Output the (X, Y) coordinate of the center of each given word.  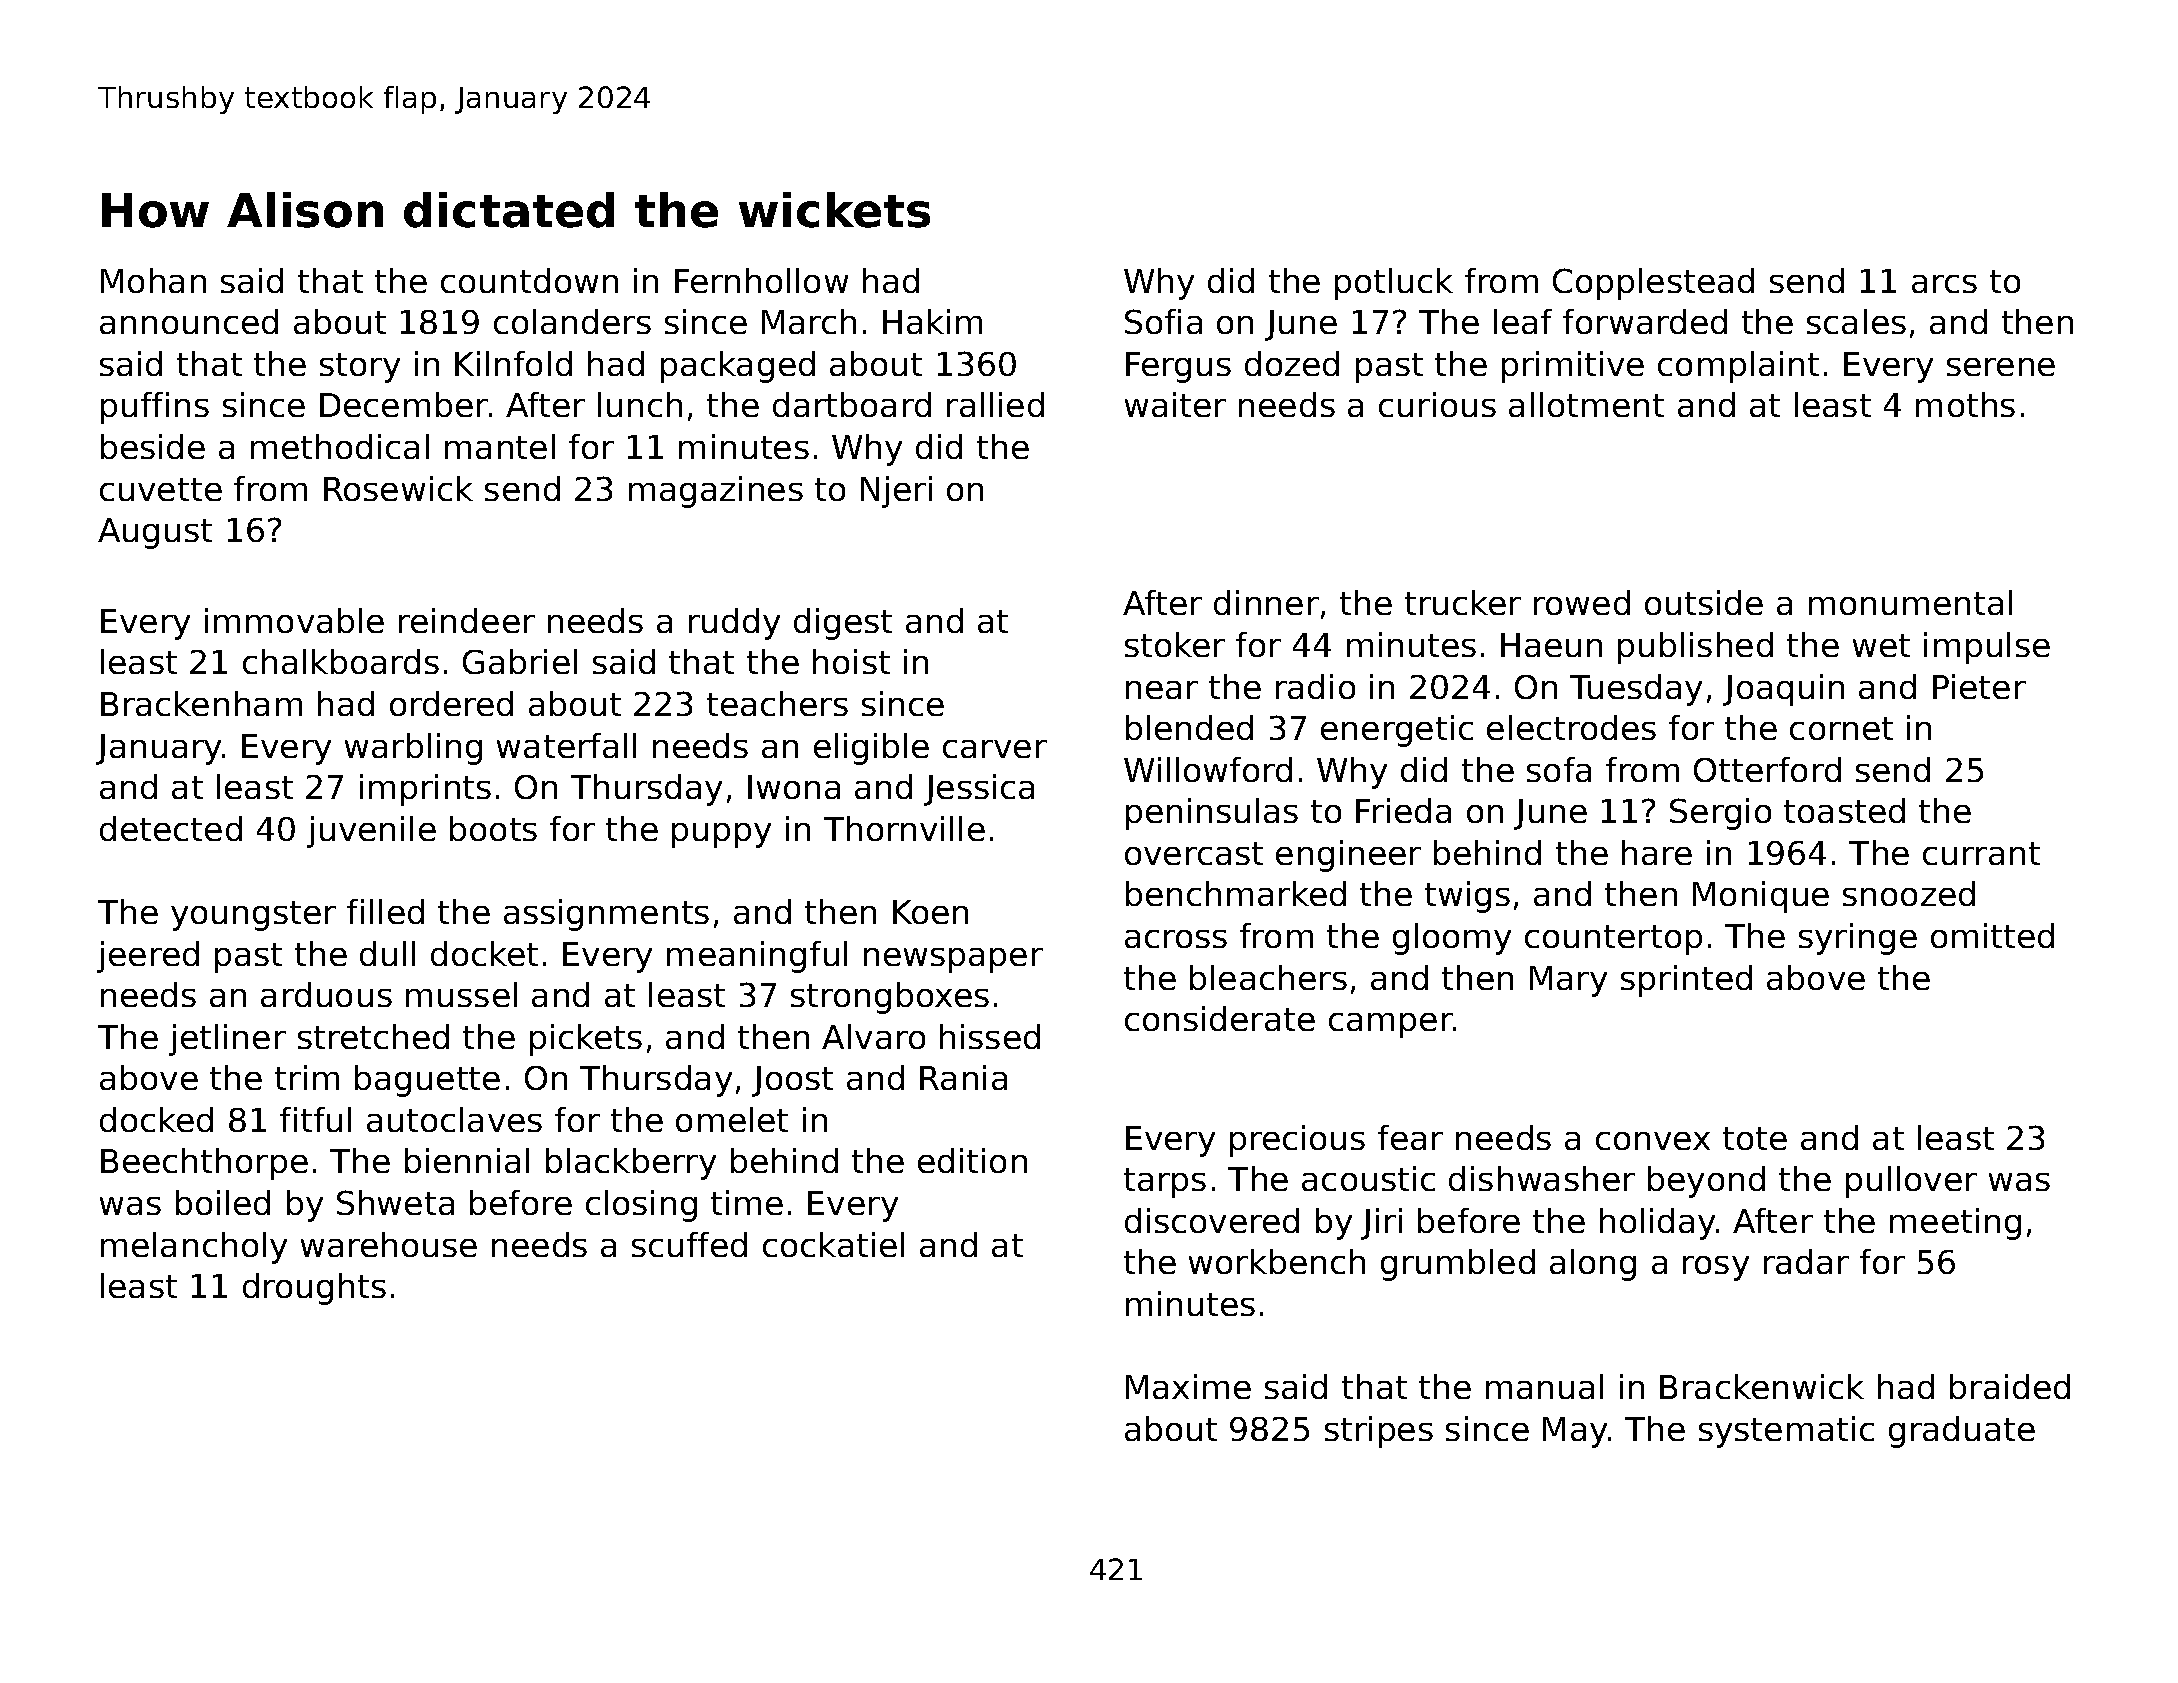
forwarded (1645, 321)
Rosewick (398, 488)
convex (1653, 1141)
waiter (1175, 404)
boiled (223, 1202)
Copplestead (1653, 284)
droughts (314, 1289)
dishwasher (1542, 1178)
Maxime (1188, 1386)
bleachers (1268, 977)
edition (972, 1160)
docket (484, 953)
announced (189, 321)
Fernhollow (761, 280)
